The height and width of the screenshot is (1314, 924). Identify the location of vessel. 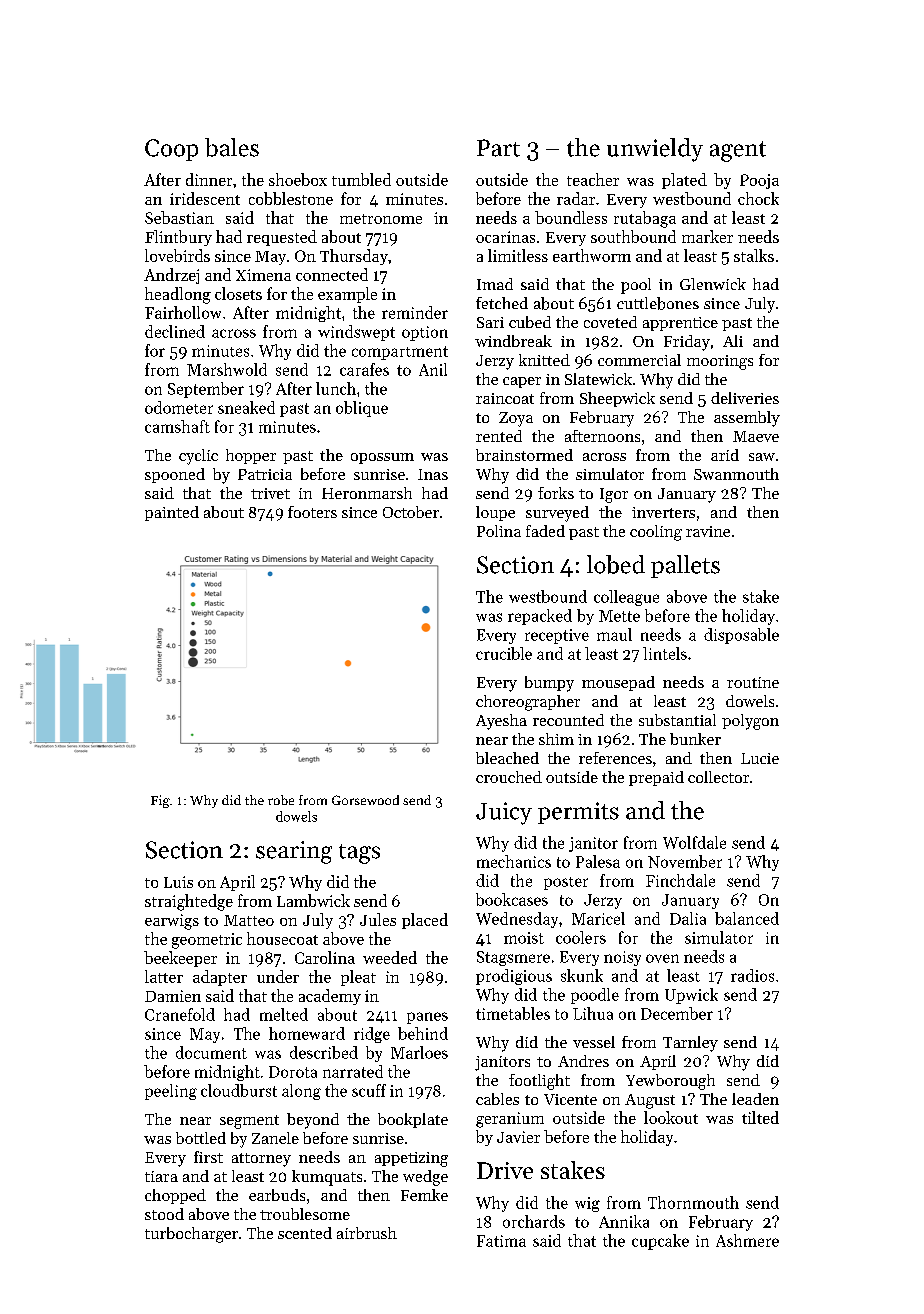
(594, 1042).
